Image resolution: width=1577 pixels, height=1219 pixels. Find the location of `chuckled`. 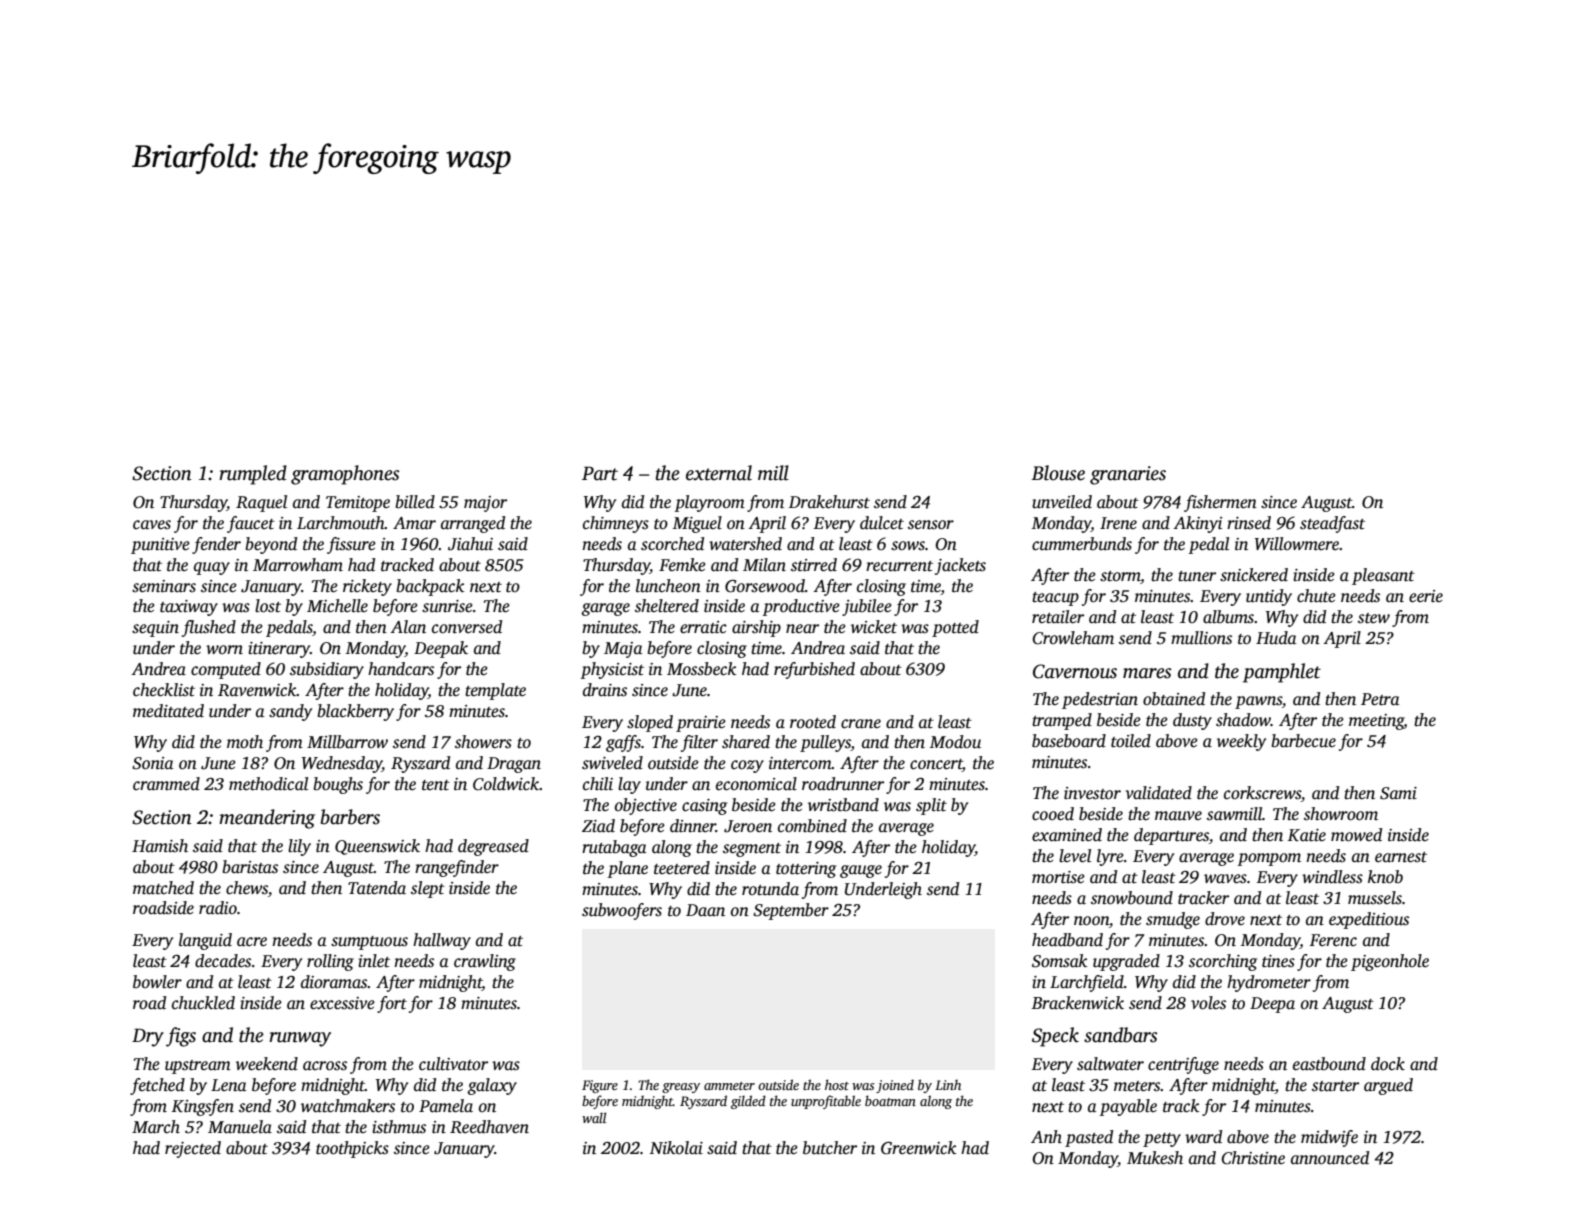

chuckled is located at coordinates (203, 1003).
